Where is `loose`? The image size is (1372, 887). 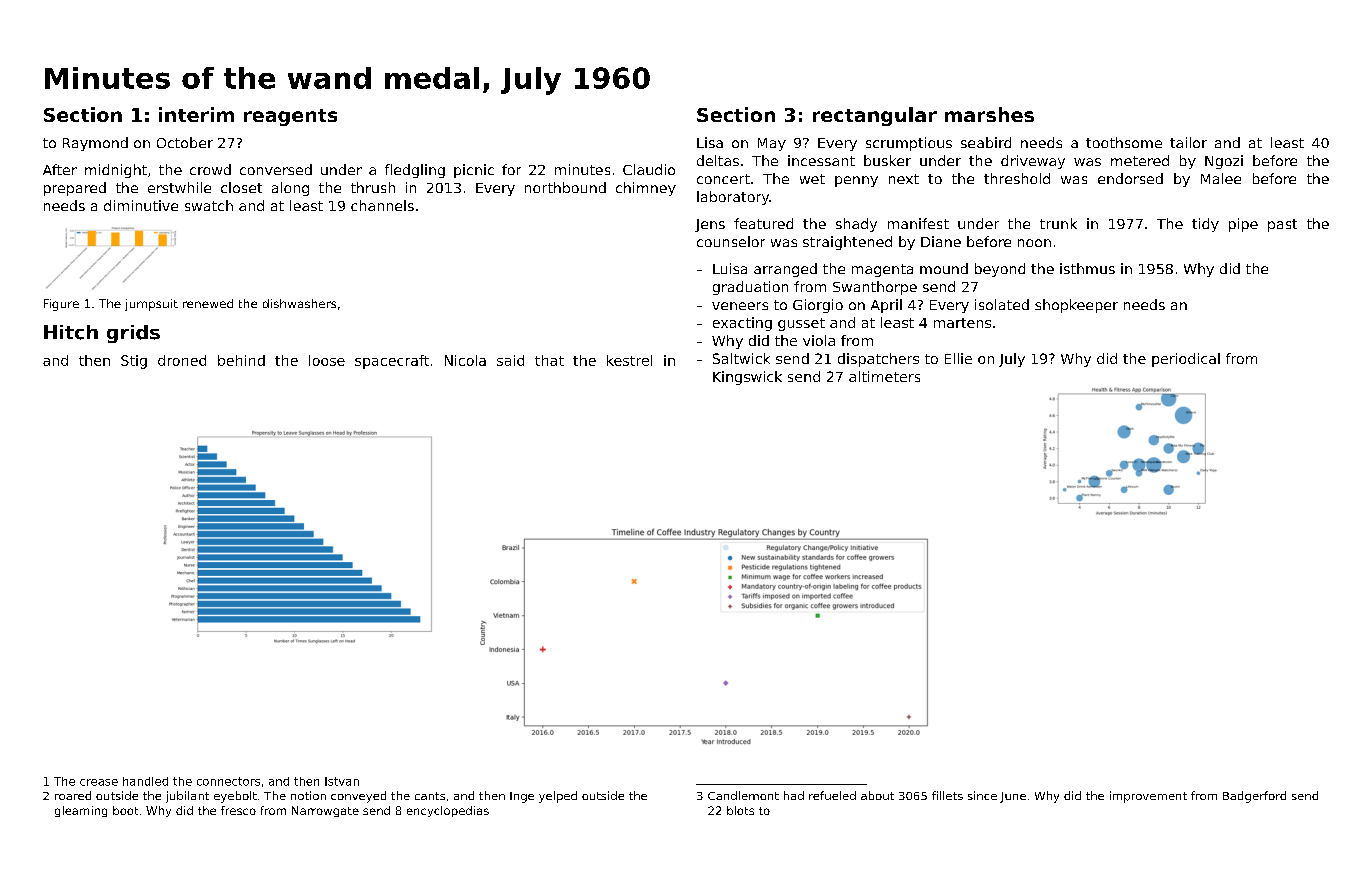
loose is located at coordinates (327, 360).
